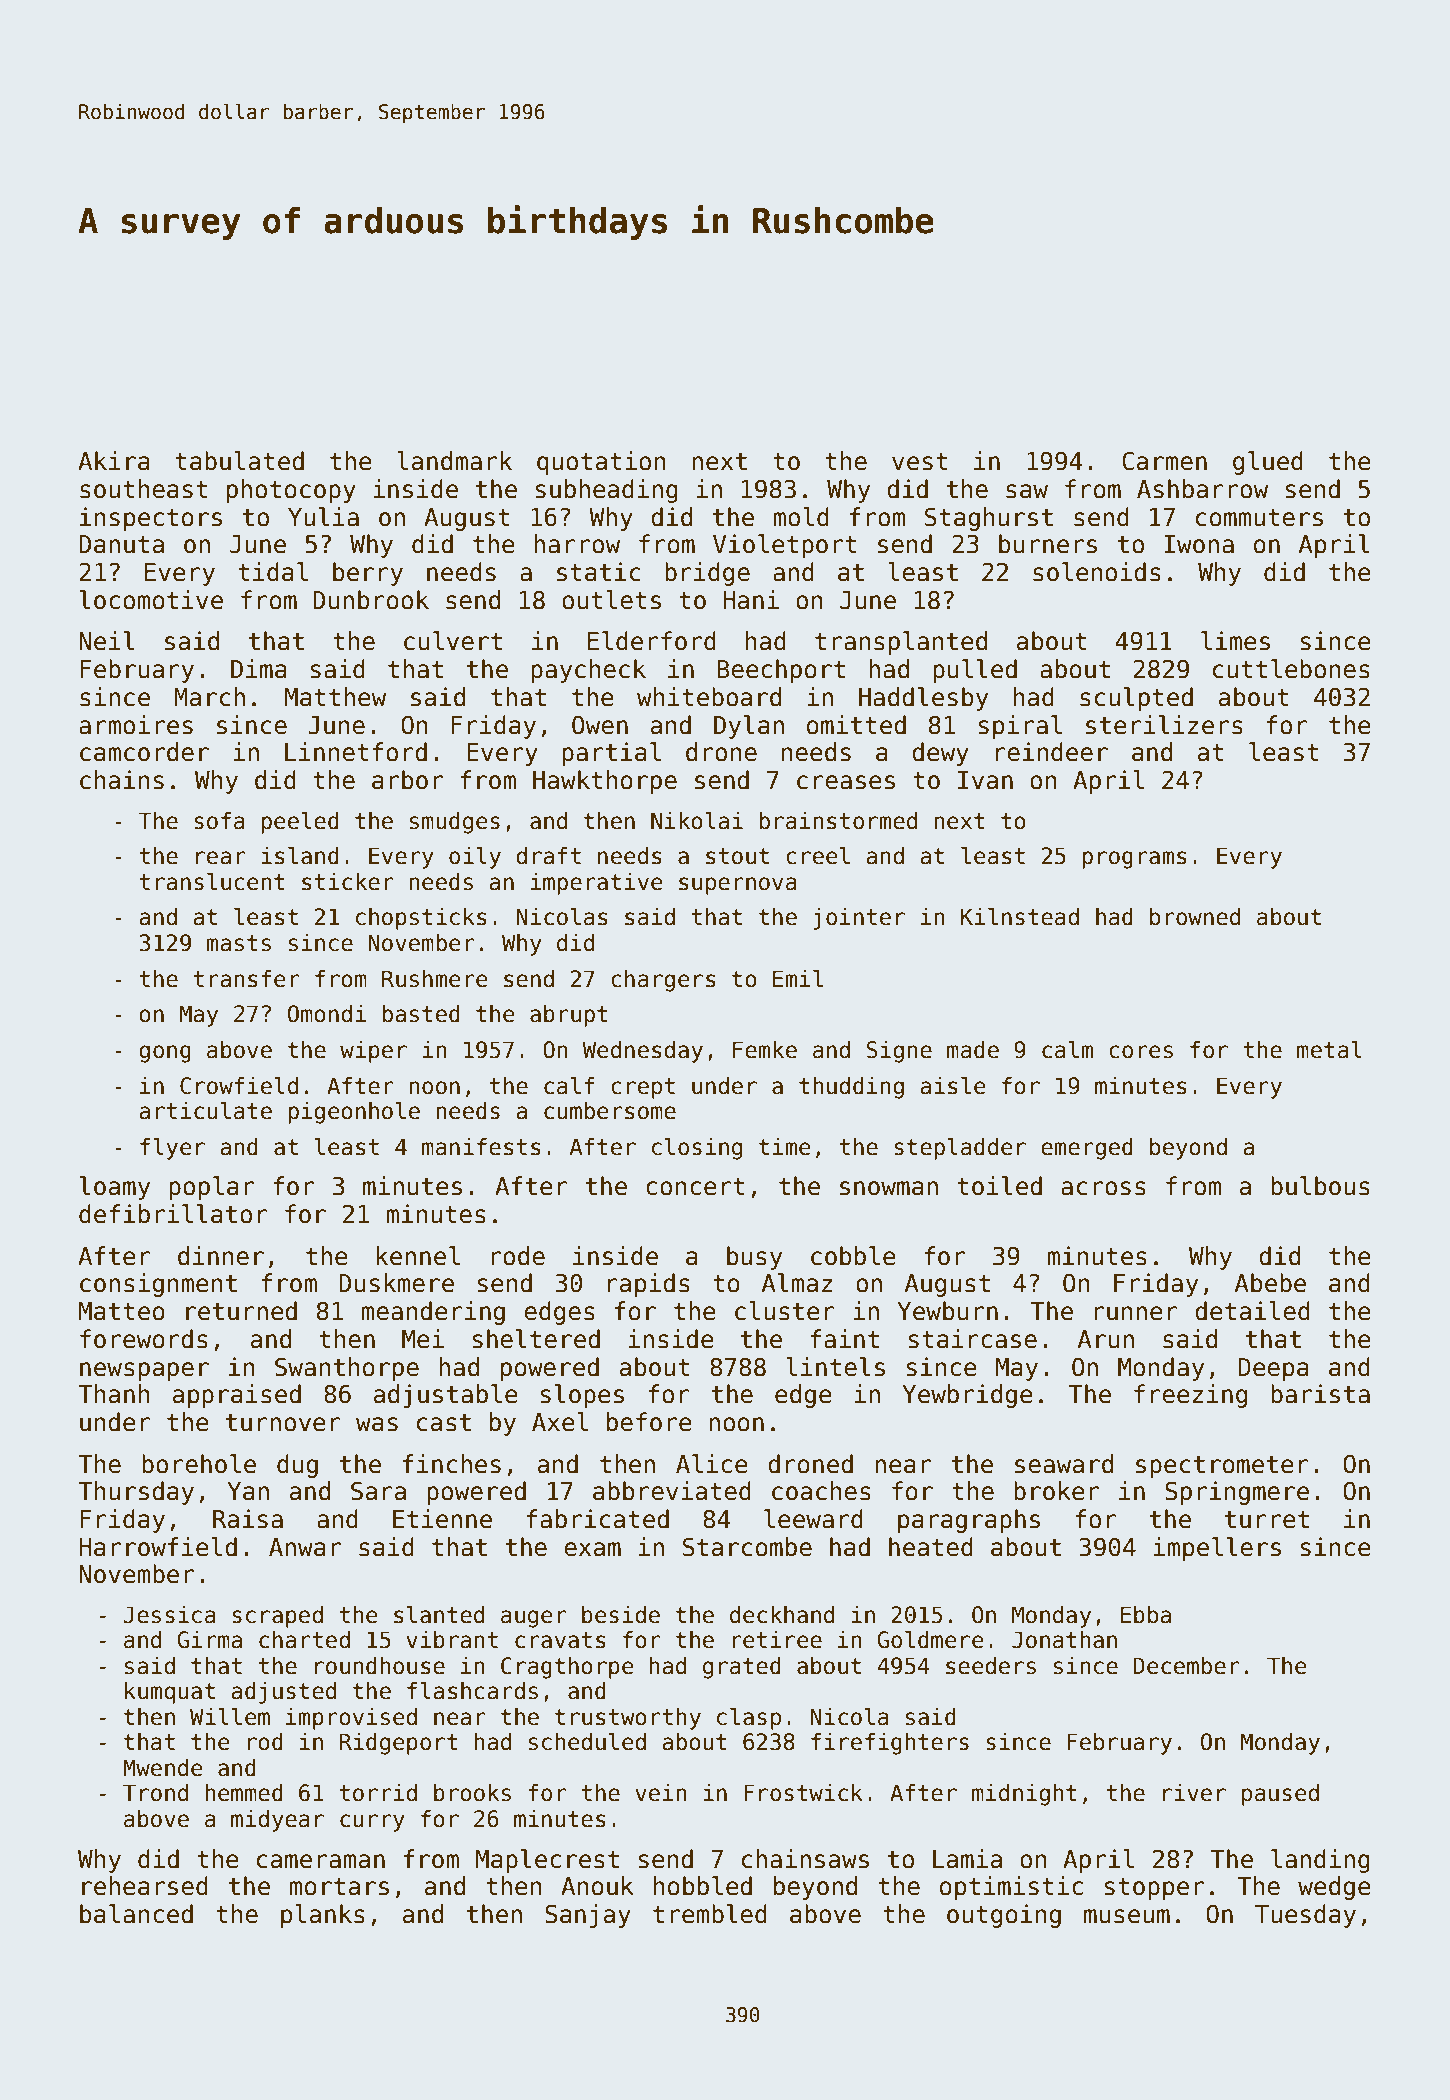 This document has height=2100, width=1450. Describe the element at coordinates (940, 754) in the document. I see `dewy` at that location.
